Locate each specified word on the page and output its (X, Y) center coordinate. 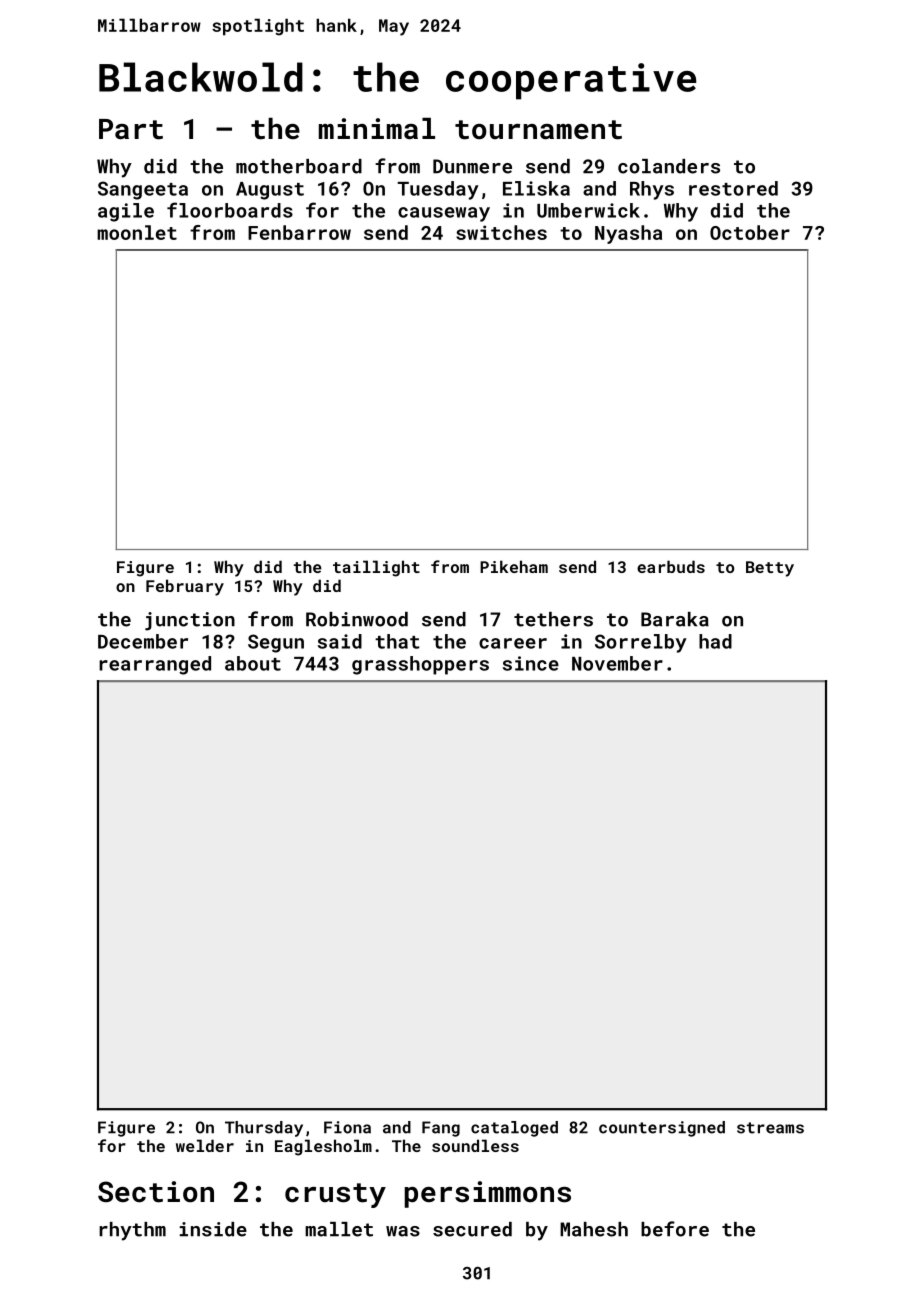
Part (131, 129)
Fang (441, 1129)
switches (501, 232)
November (617, 663)
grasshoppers (420, 665)
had (715, 641)
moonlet (137, 232)
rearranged (155, 665)
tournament (538, 130)
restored (733, 188)
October (750, 232)
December (143, 641)
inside (213, 1229)
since (531, 663)
